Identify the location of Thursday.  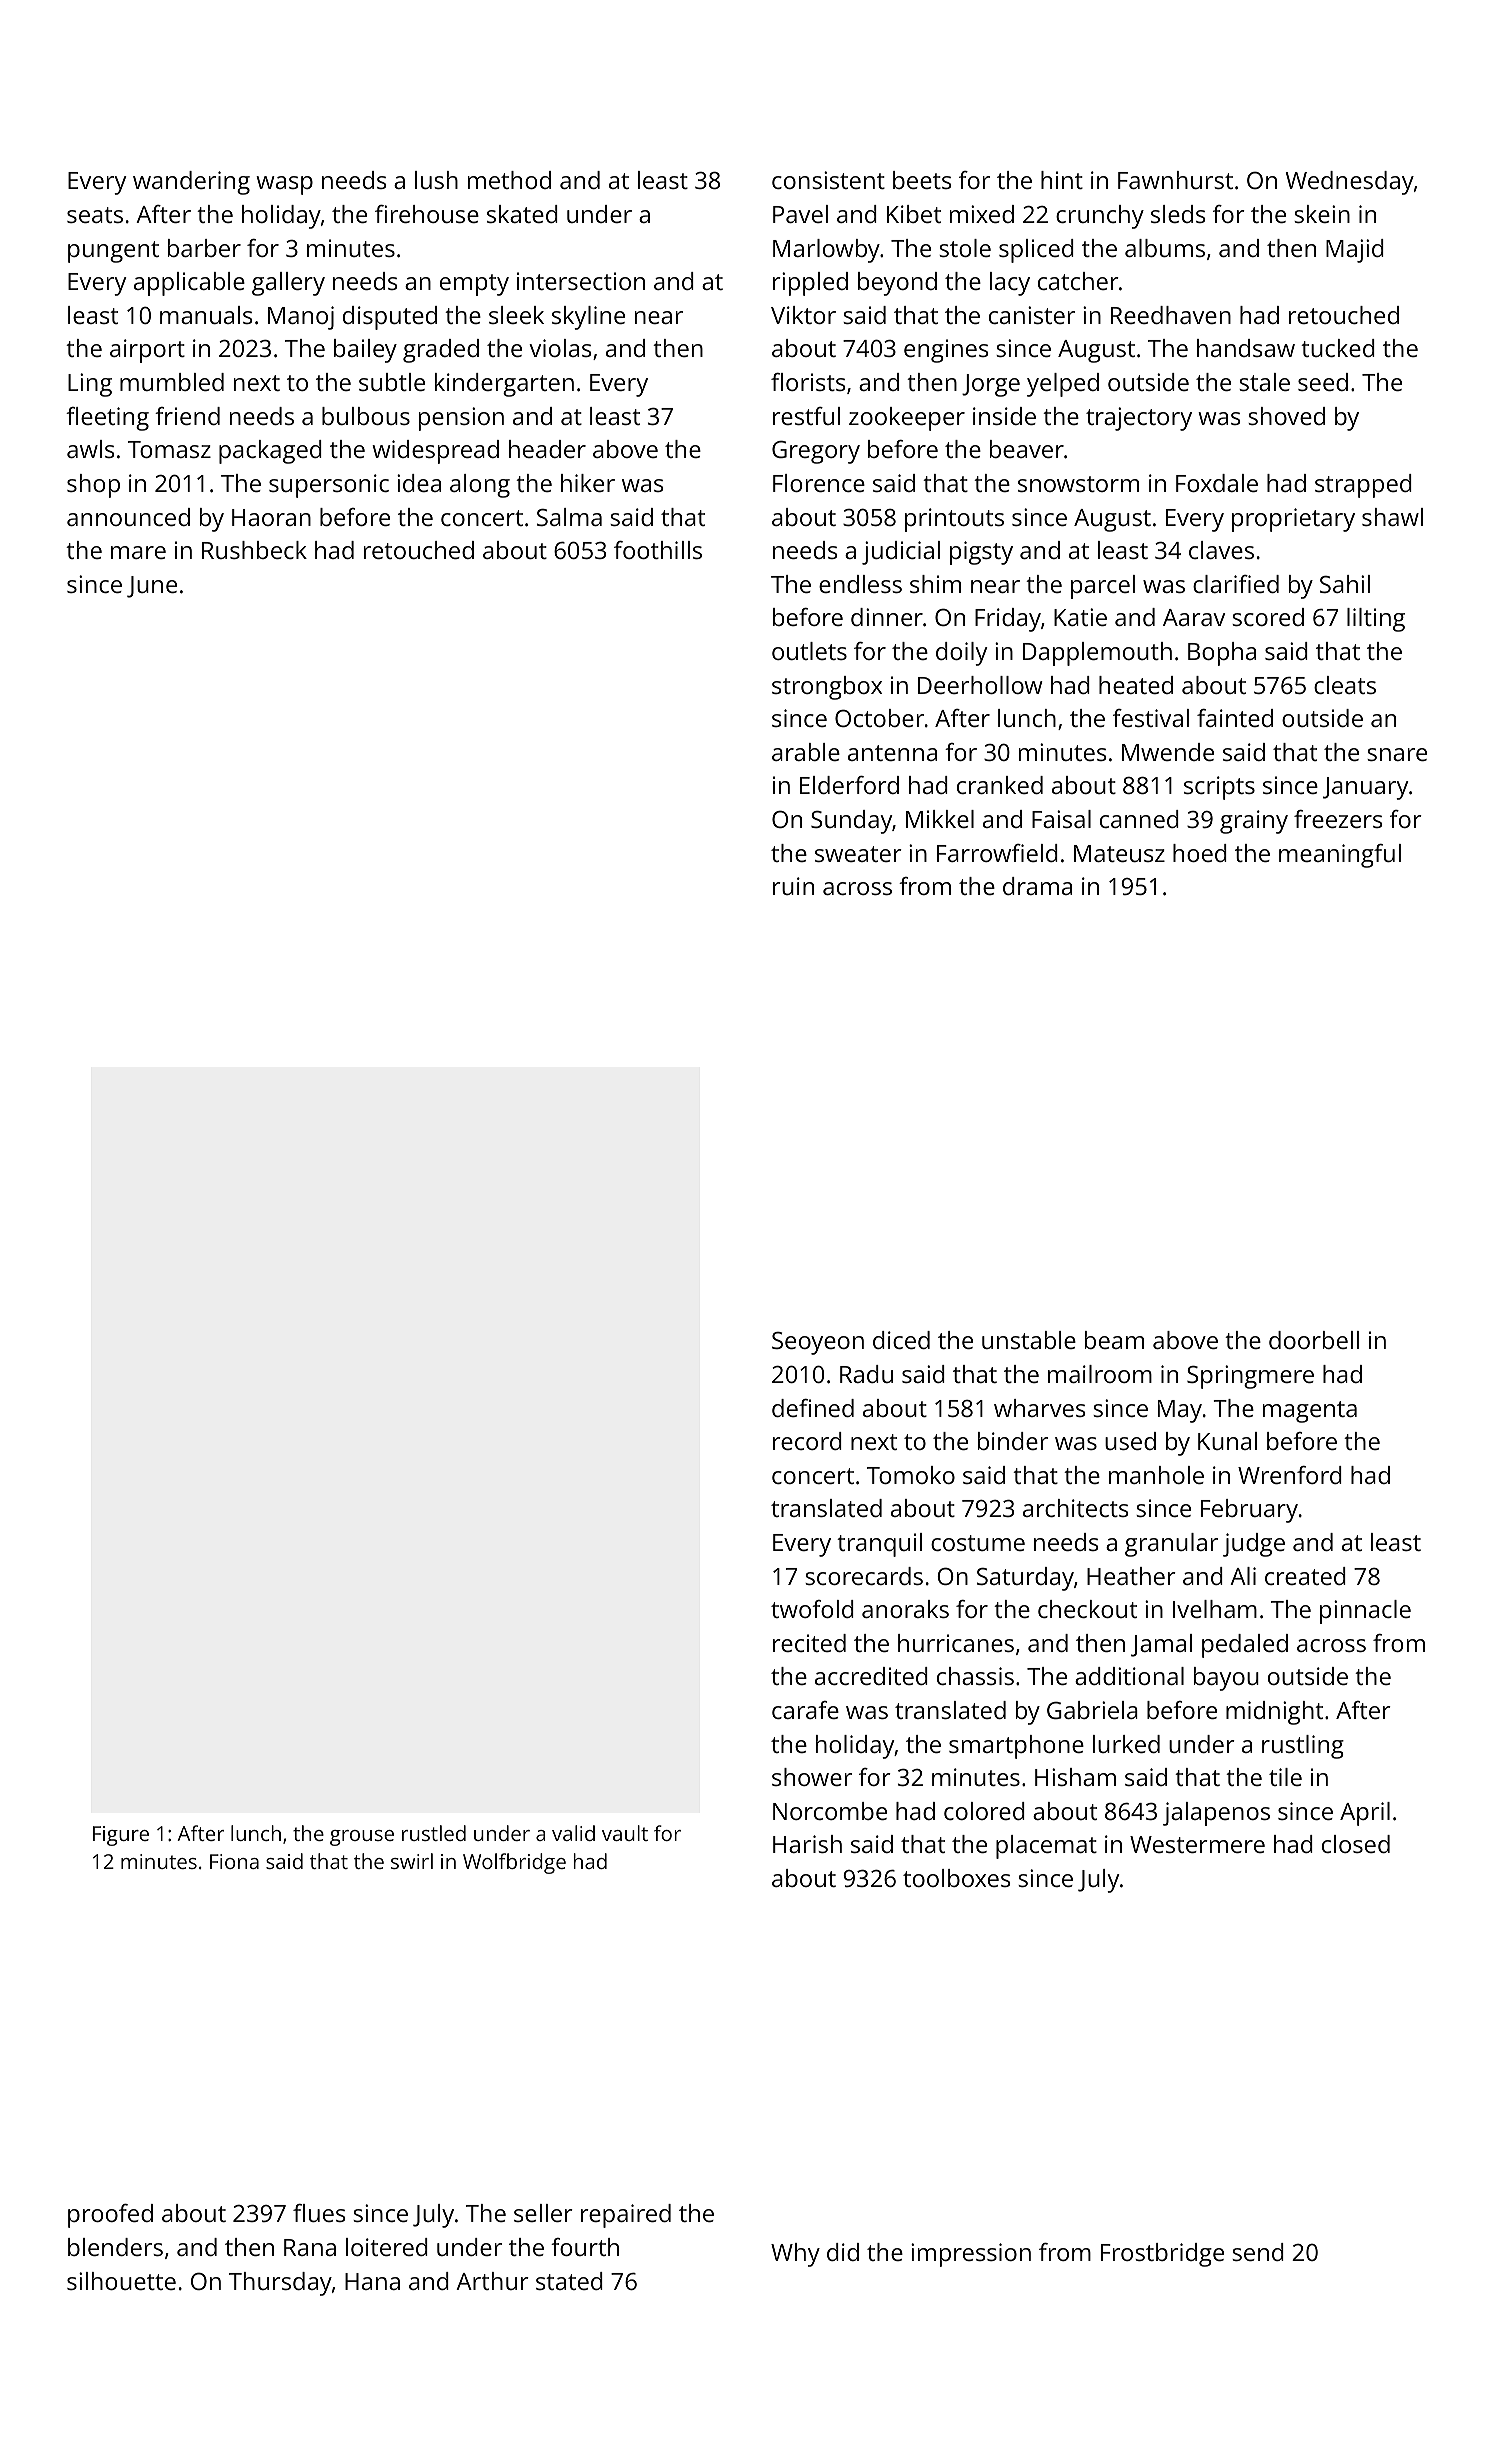
(280, 2284).
